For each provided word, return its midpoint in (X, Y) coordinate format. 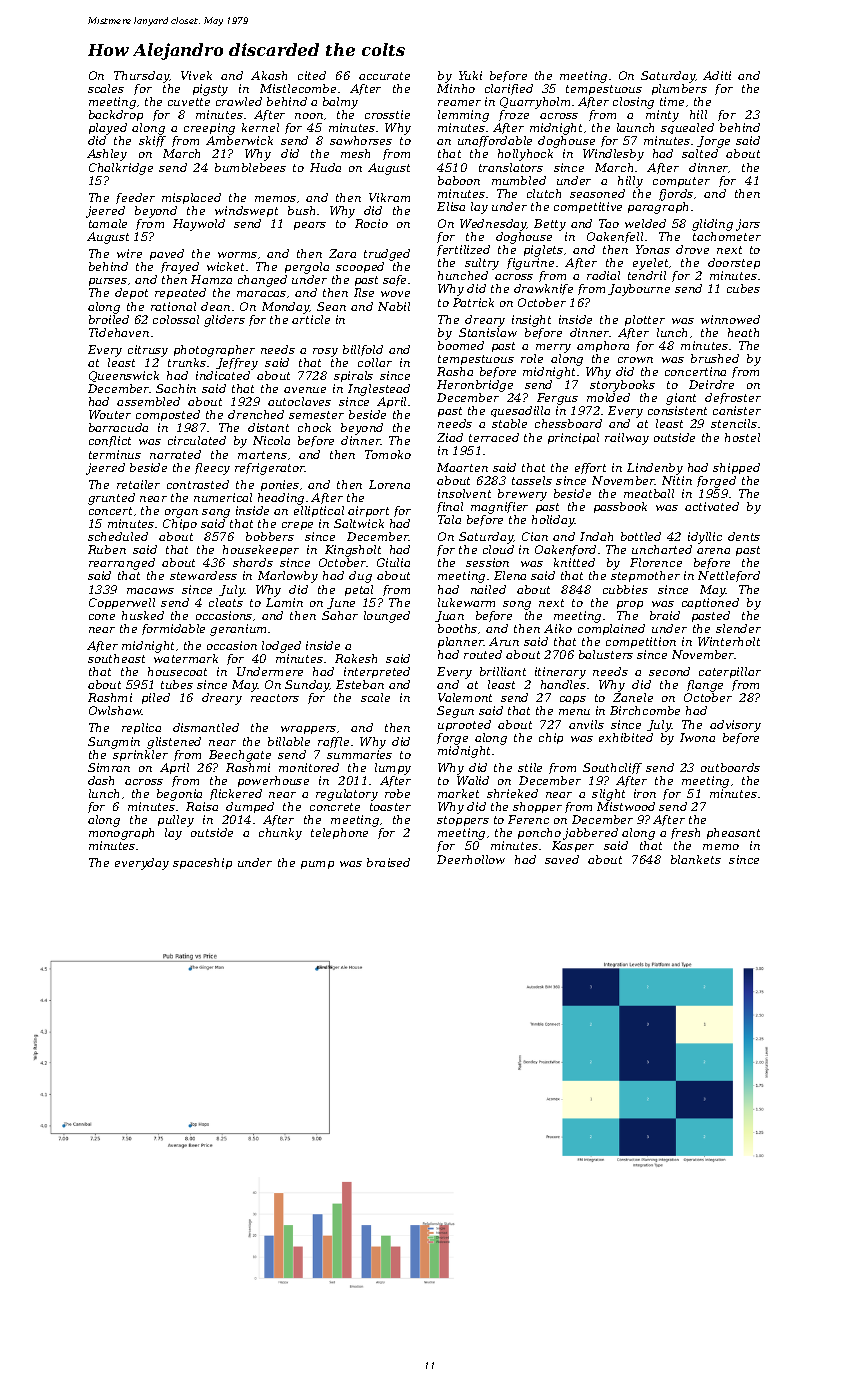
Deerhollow (471, 859)
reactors (275, 698)
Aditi (717, 75)
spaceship (202, 863)
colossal (176, 319)
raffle (333, 742)
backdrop (116, 115)
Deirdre (711, 384)
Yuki (470, 75)
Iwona (697, 737)
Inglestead (379, 390)
